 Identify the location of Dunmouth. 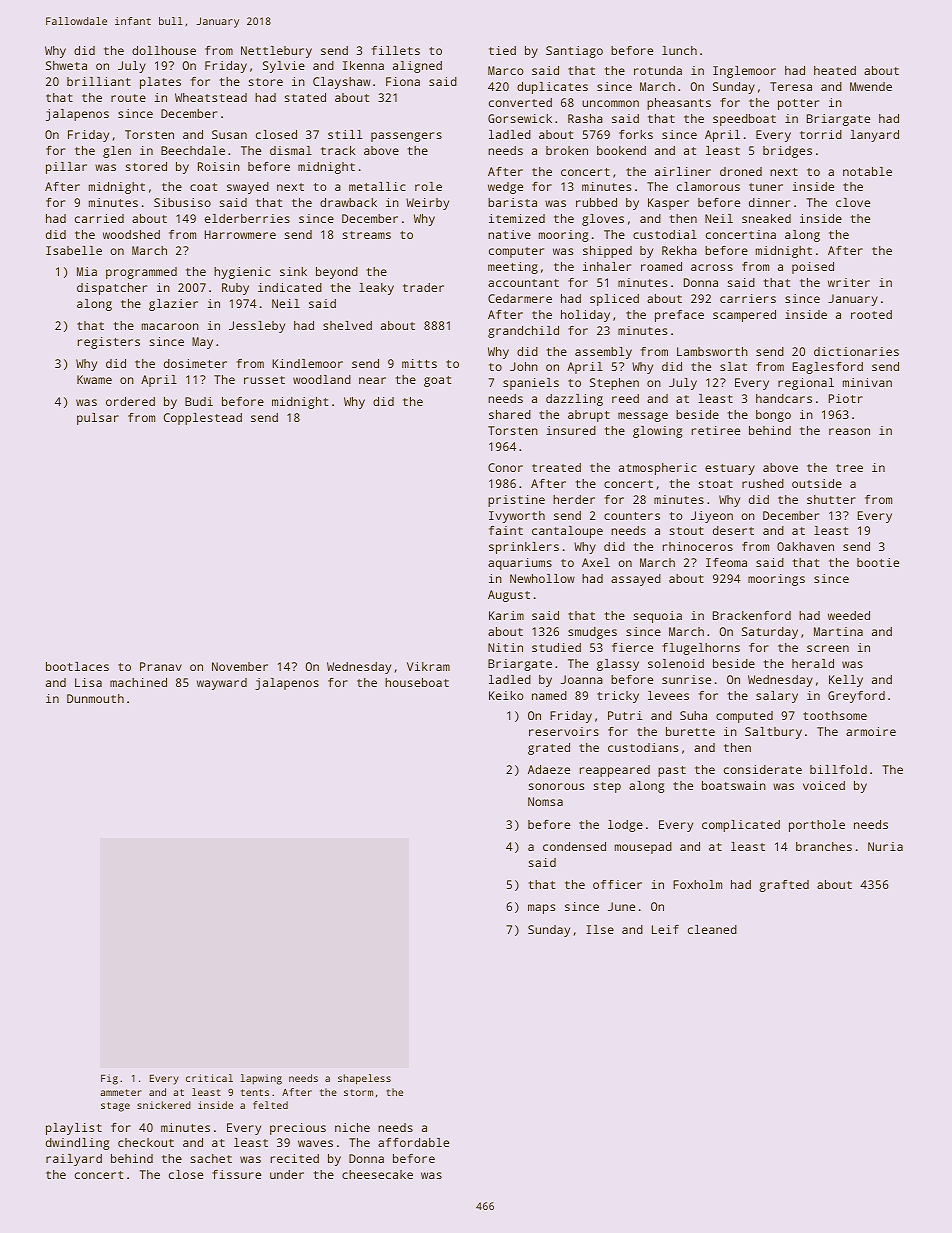
(95, 698).
